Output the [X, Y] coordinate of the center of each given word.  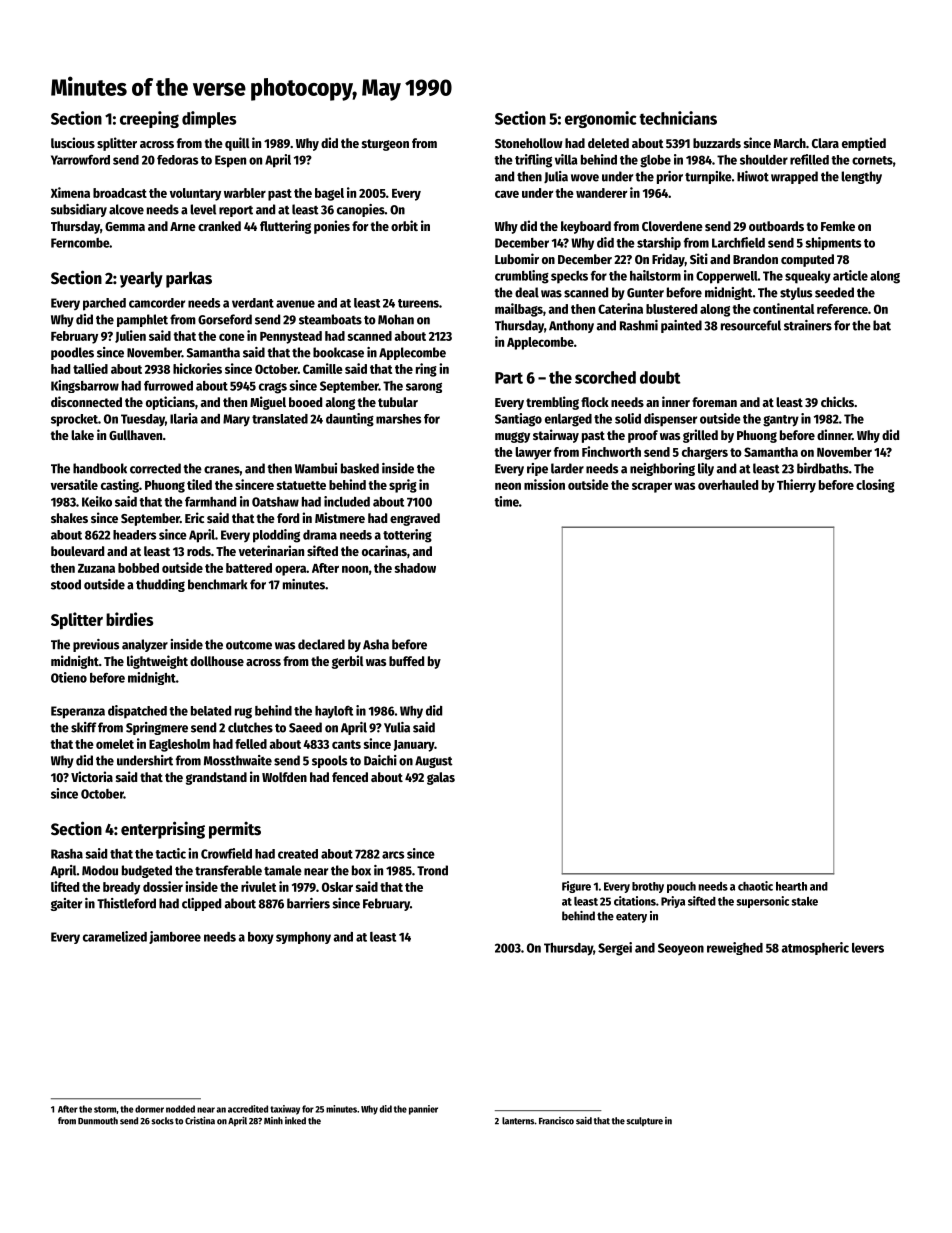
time [506, 501]
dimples [209, 119]
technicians [678, 118]
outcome [249, 645]
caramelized [115, 936]
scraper [652, 487]
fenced [350, 777]
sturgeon [385, 145]
